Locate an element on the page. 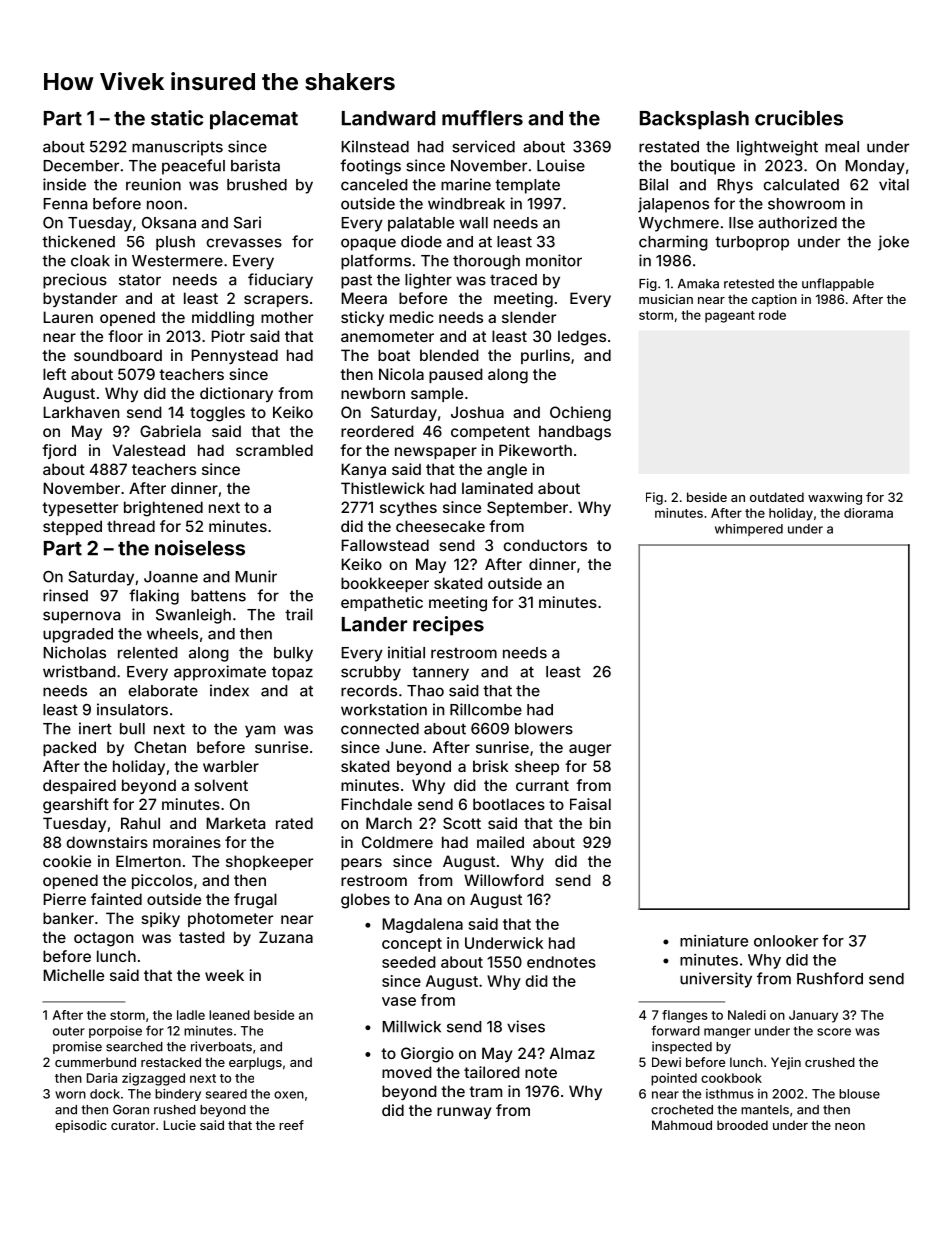  conductors is located at coordinates (545, 545).
